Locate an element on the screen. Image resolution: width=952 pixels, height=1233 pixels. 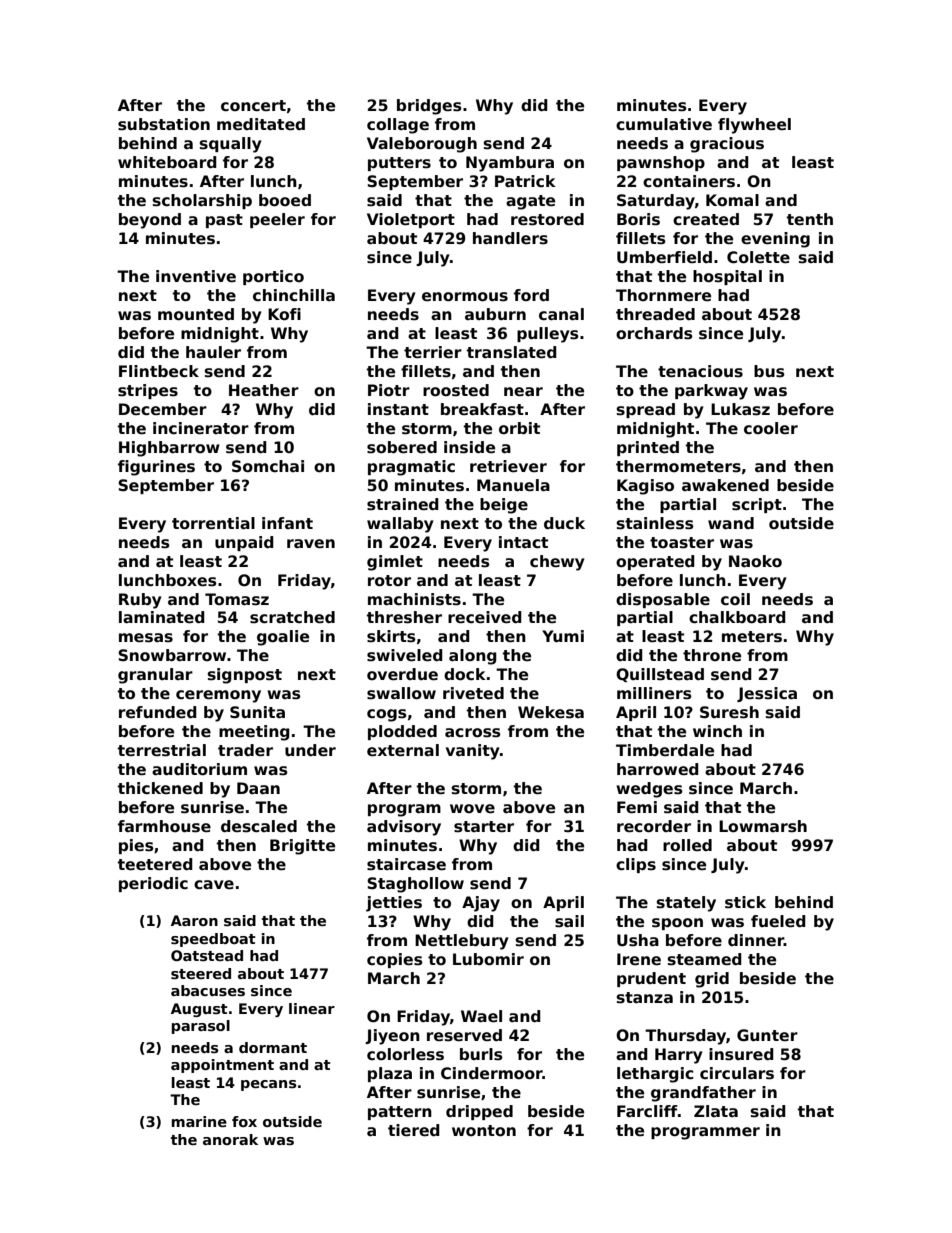
wonton is located at coordinates (484, 1131).
